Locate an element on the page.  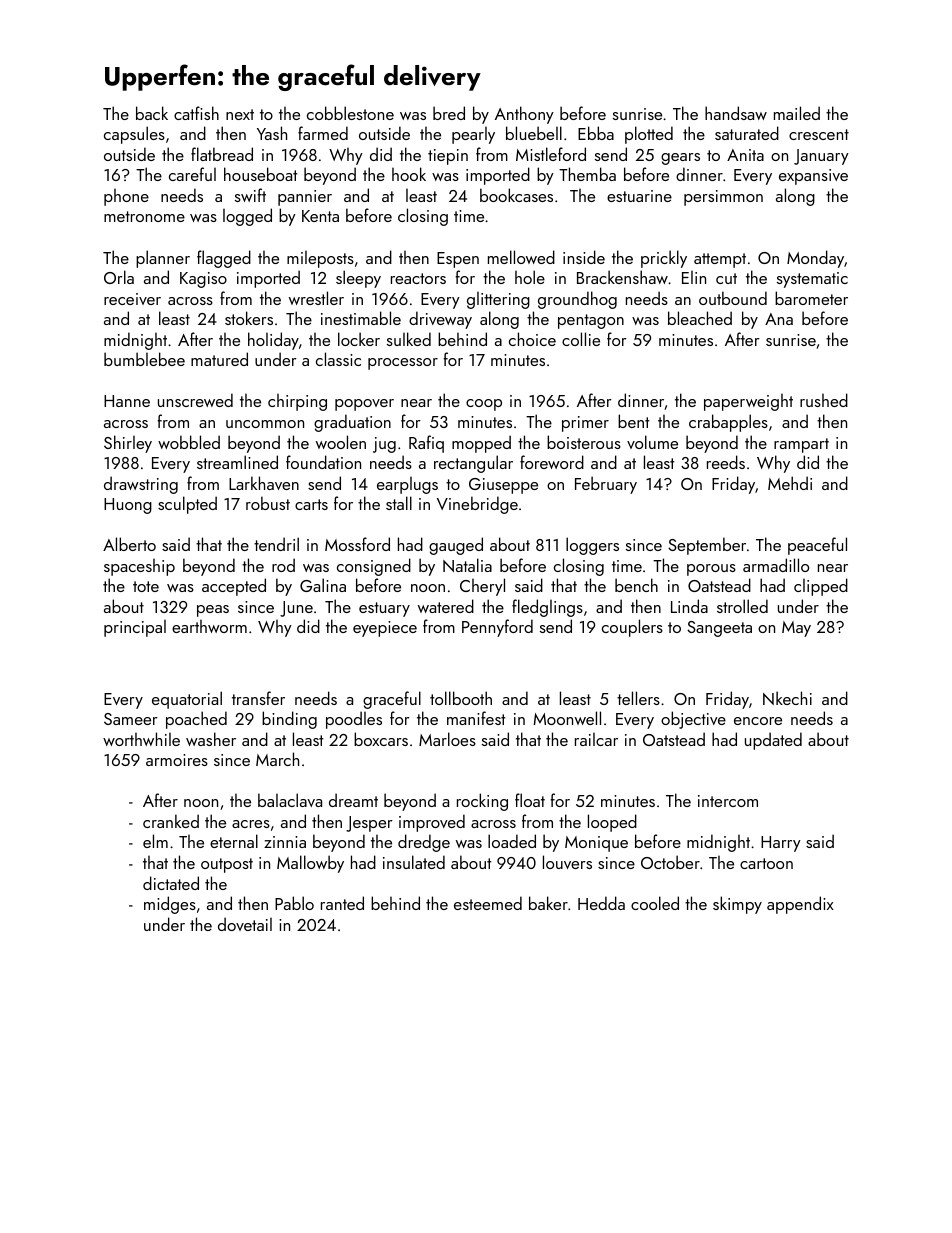
dovetail is located at coordinates (245, 924).
